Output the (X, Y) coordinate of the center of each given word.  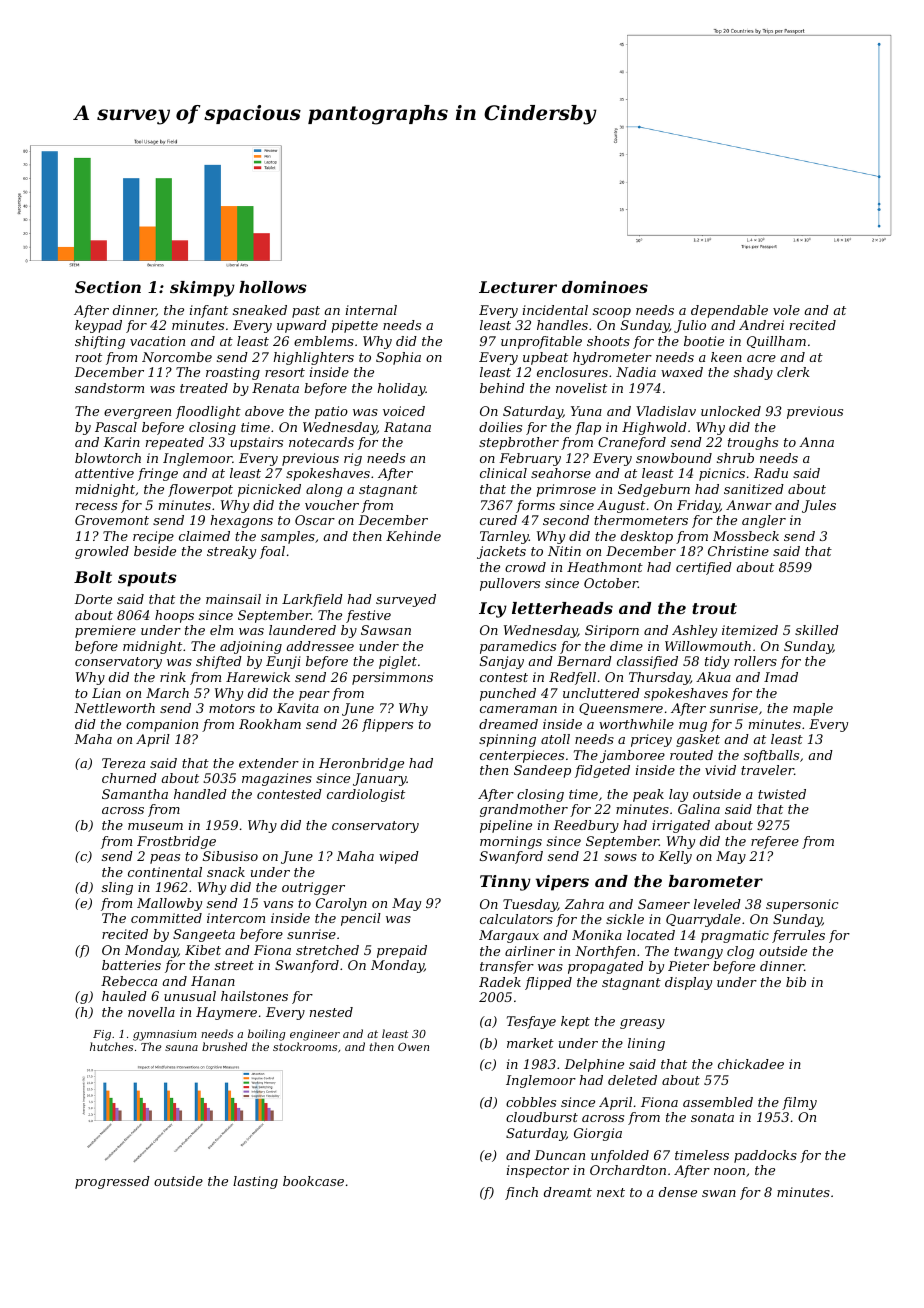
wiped (399, 857)
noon (729, 1171)
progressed (112, 1182)
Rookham (270, 724)
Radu (771, 473)
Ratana (407, 427)
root (89, 357)
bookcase (313, 1181)
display (688, 983)
